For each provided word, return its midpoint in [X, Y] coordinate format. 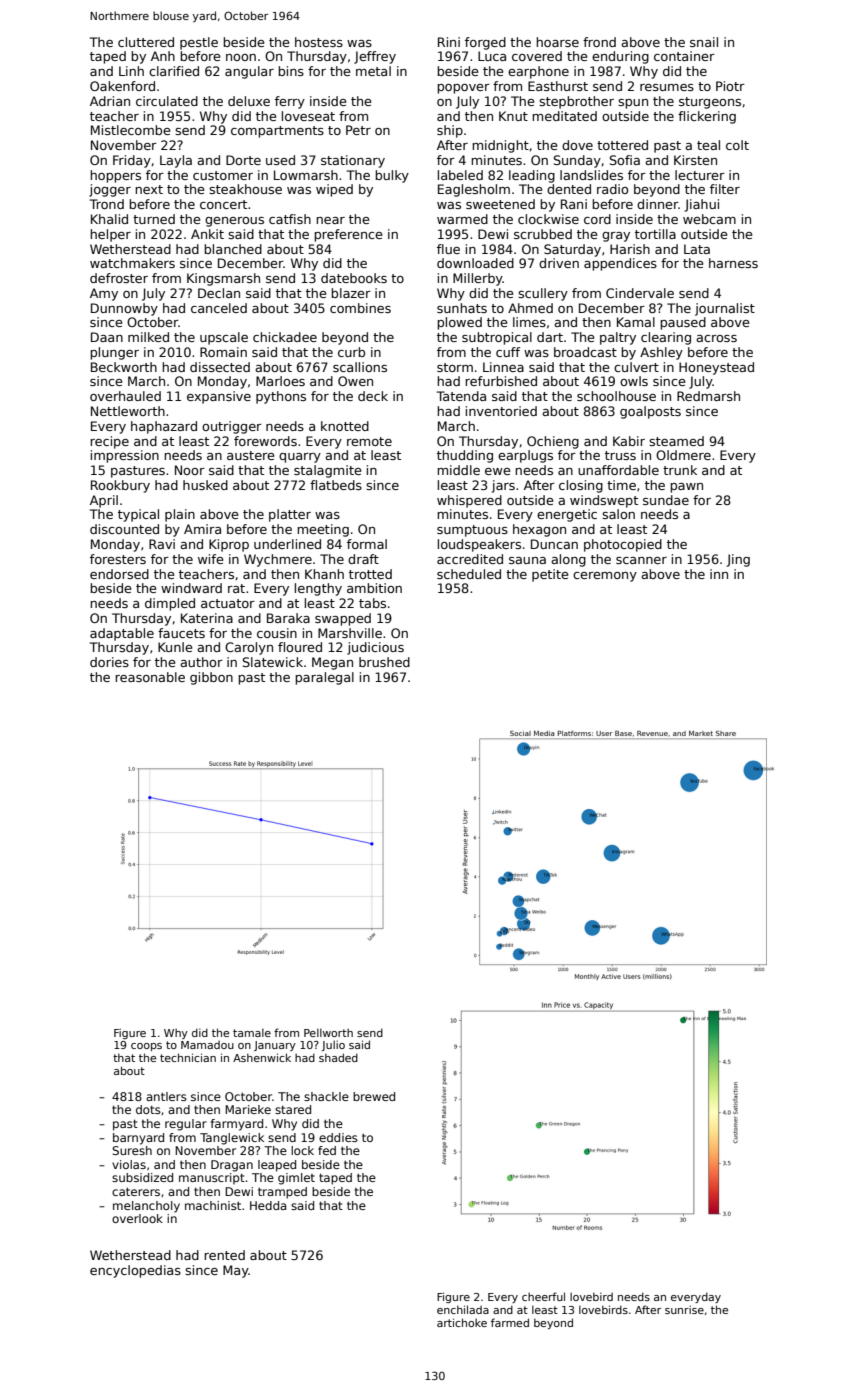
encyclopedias [135, 1271]
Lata [697, 249]
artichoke [462, 1322]
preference [348, 235]
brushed [384, 662]
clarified [174, 71]
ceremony [605, 577]
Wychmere [278, 560]
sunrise [684, 1309]
